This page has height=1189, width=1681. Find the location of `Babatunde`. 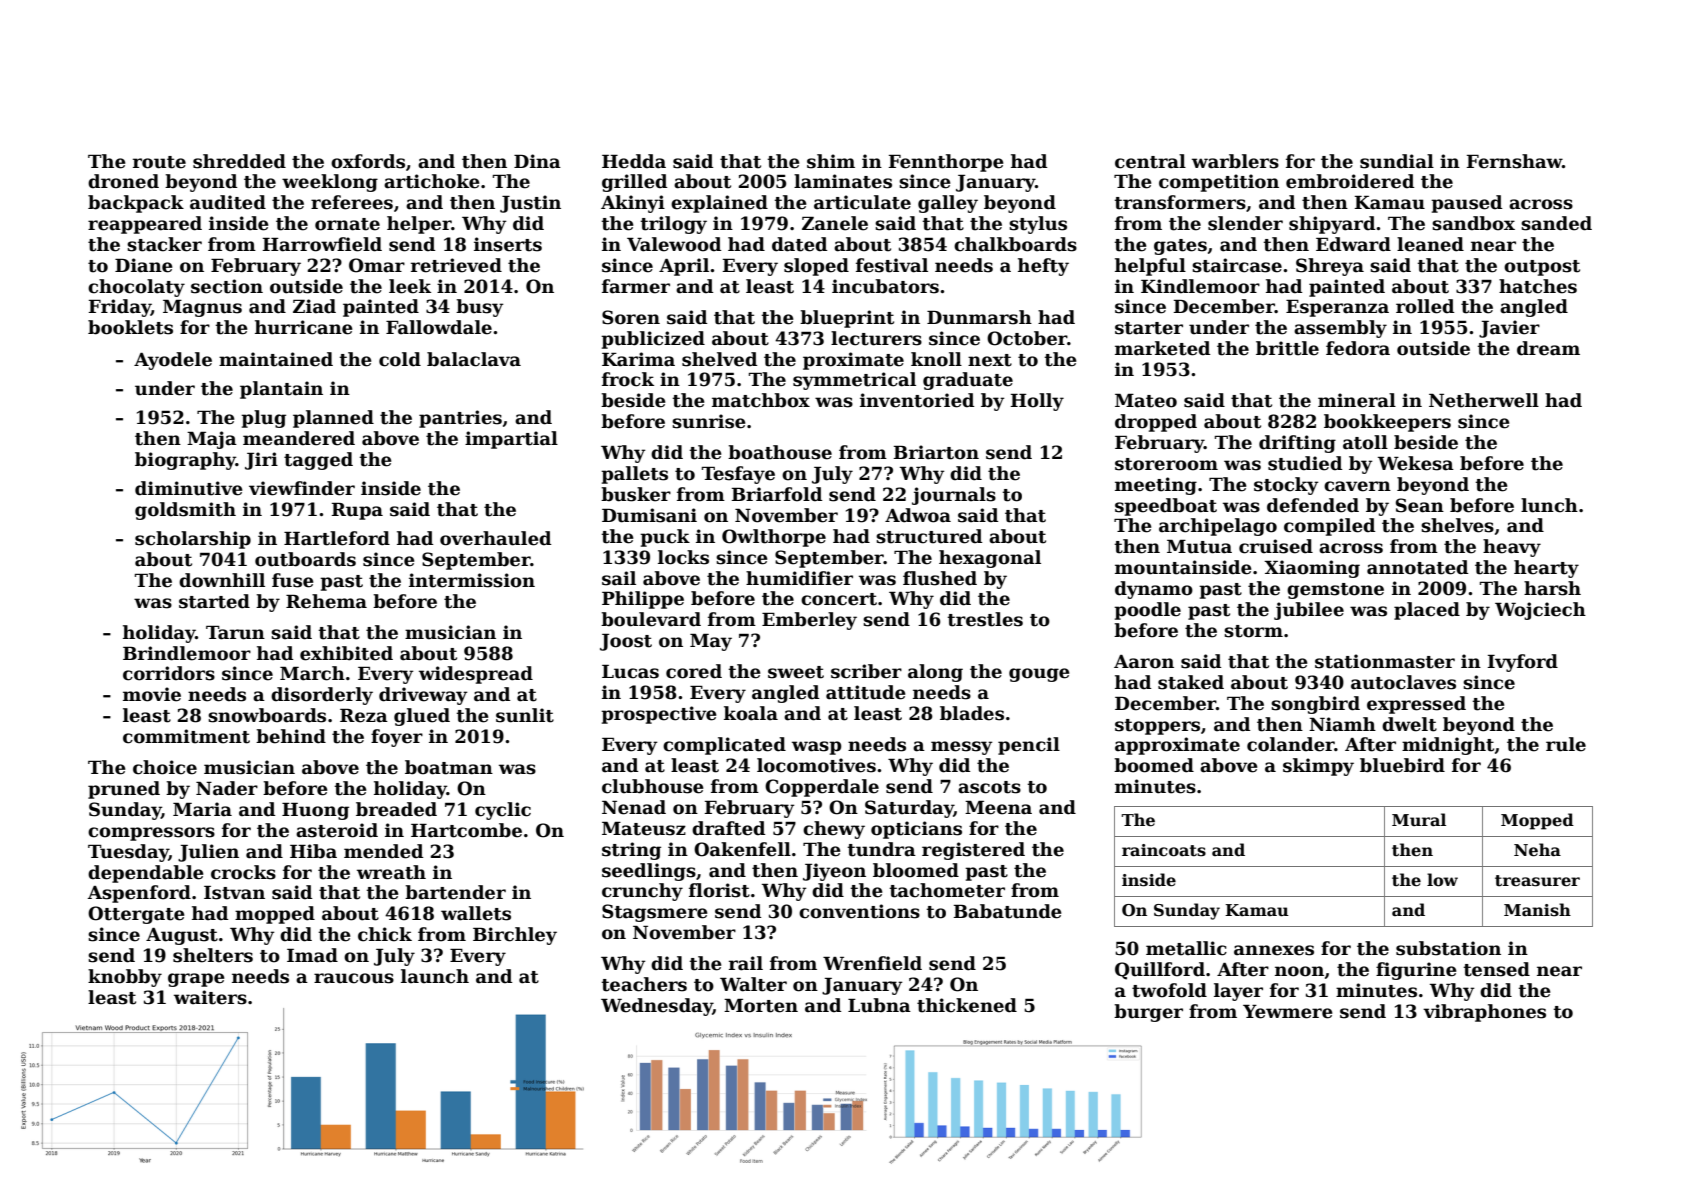

Babatunde is located at coordinates (1007, 911).
